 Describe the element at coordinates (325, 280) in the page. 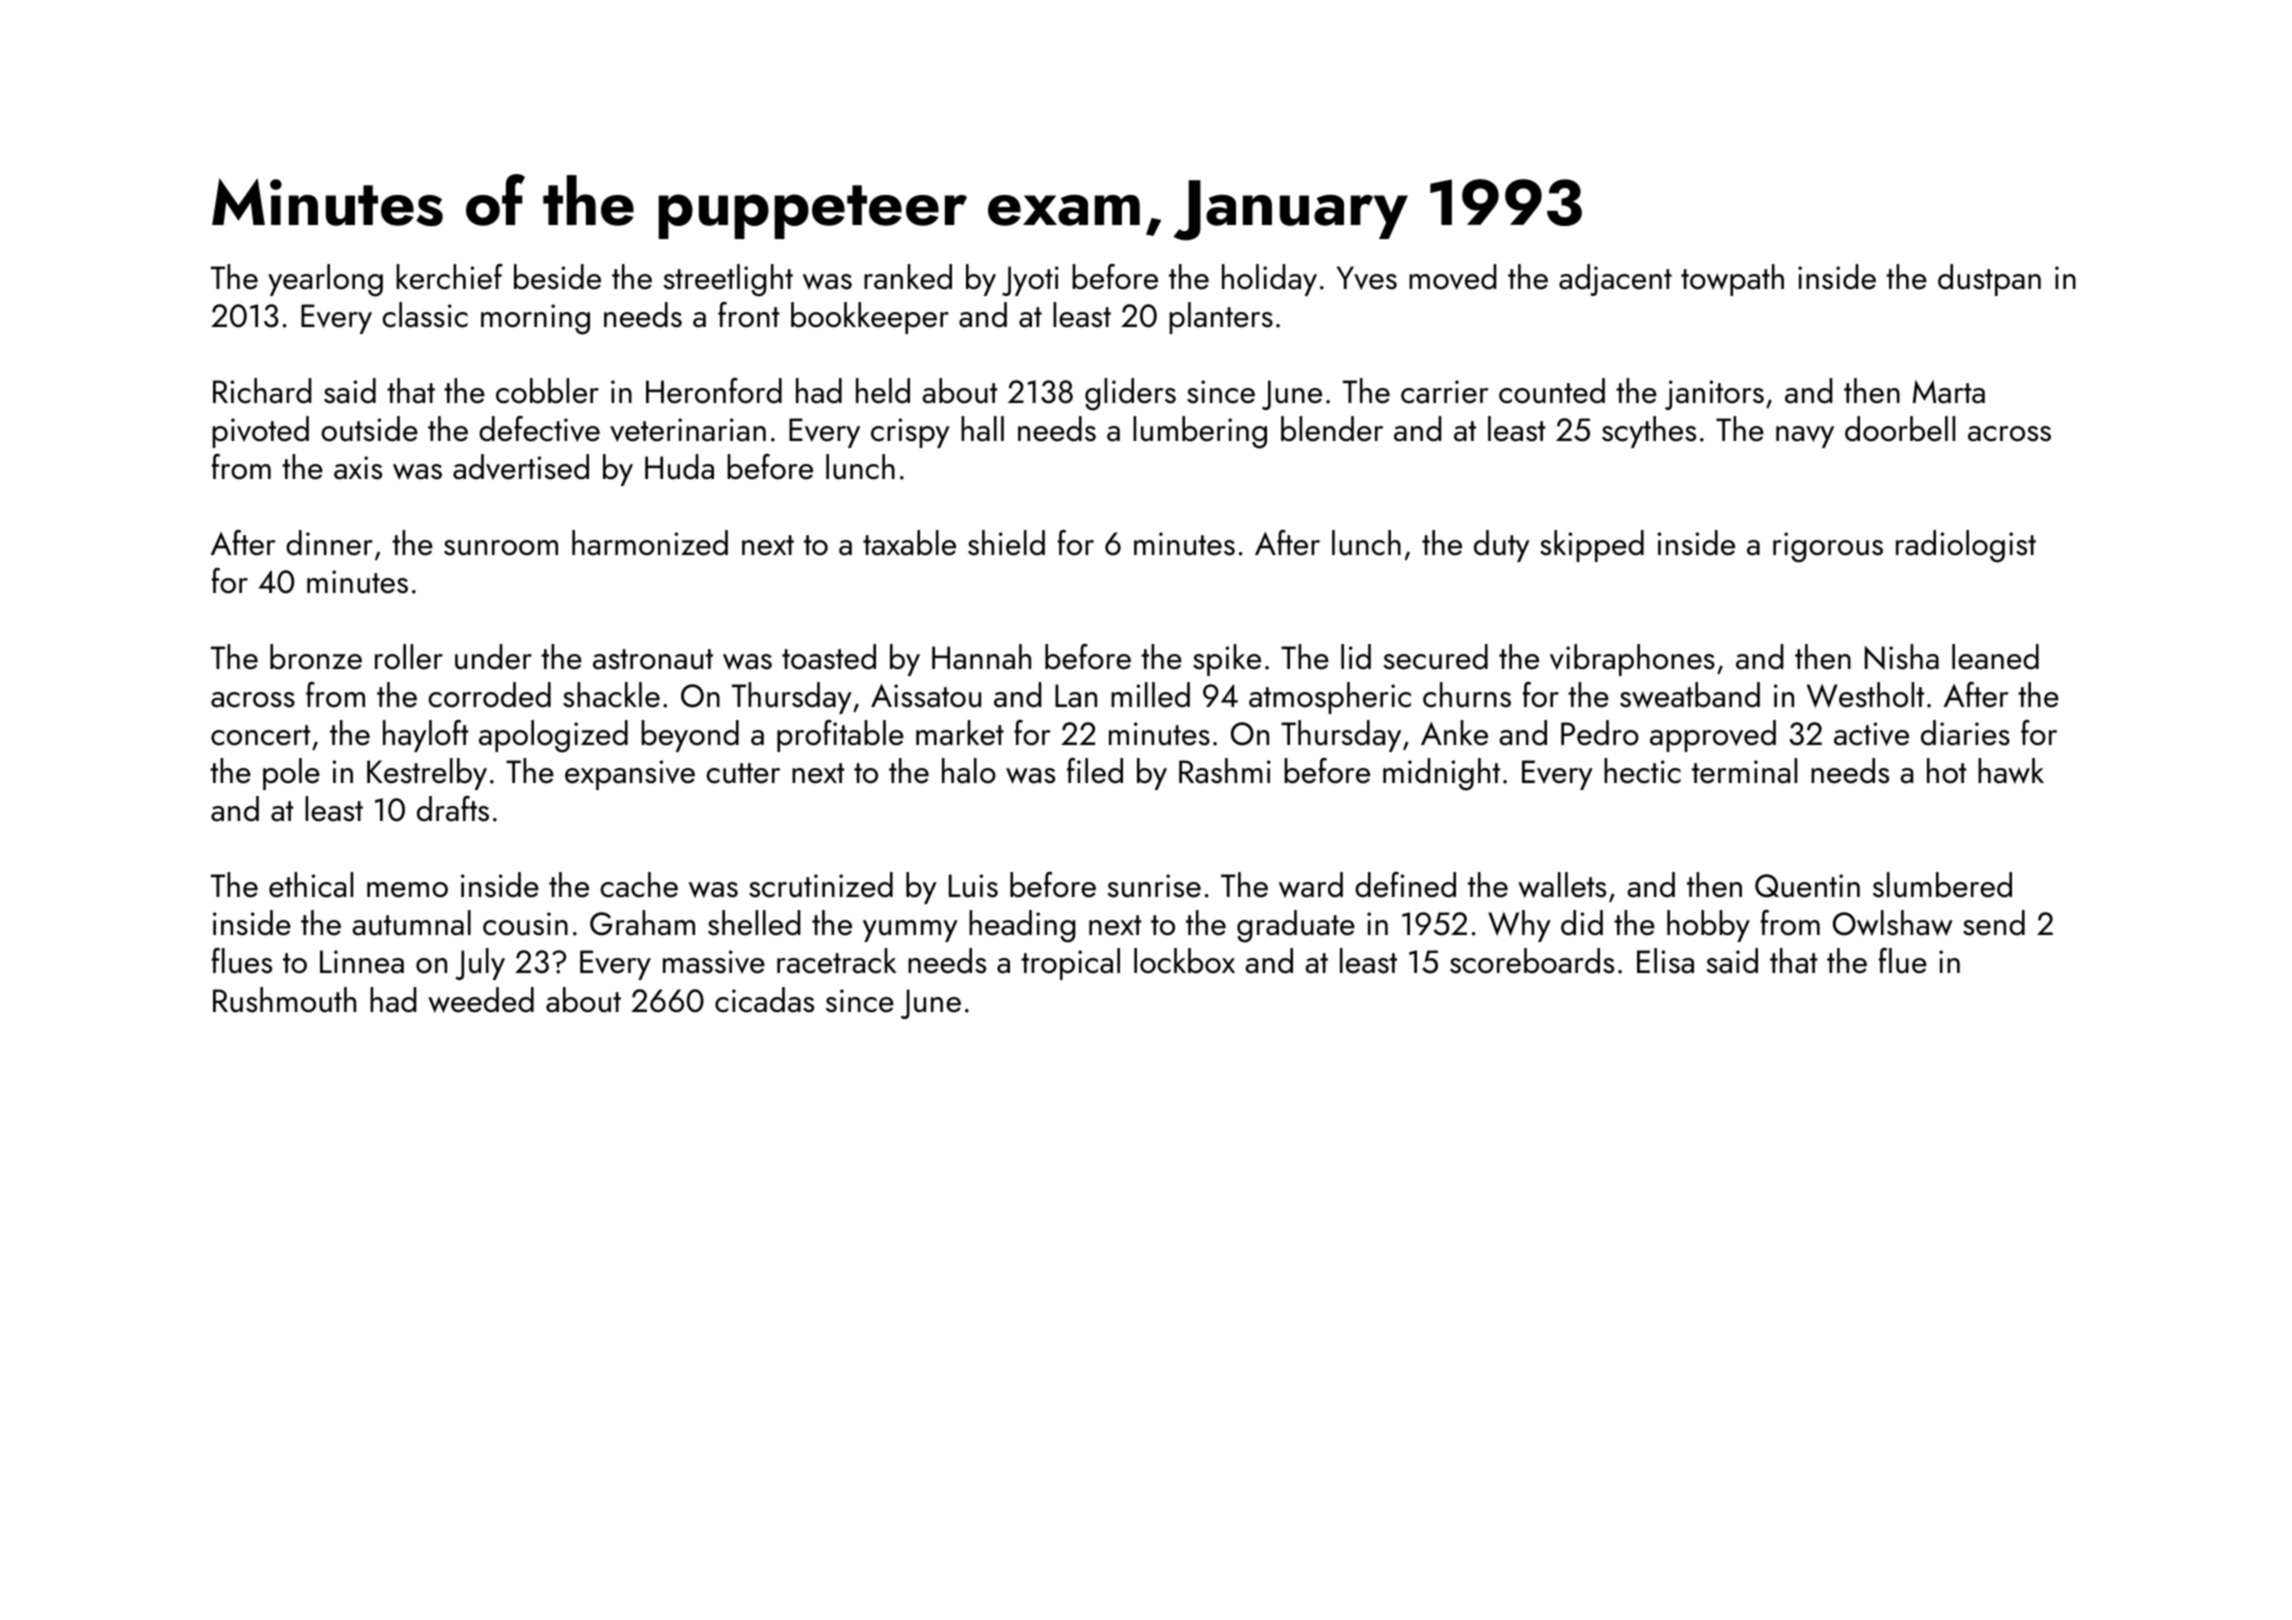

I see `yearlong` at that location.
